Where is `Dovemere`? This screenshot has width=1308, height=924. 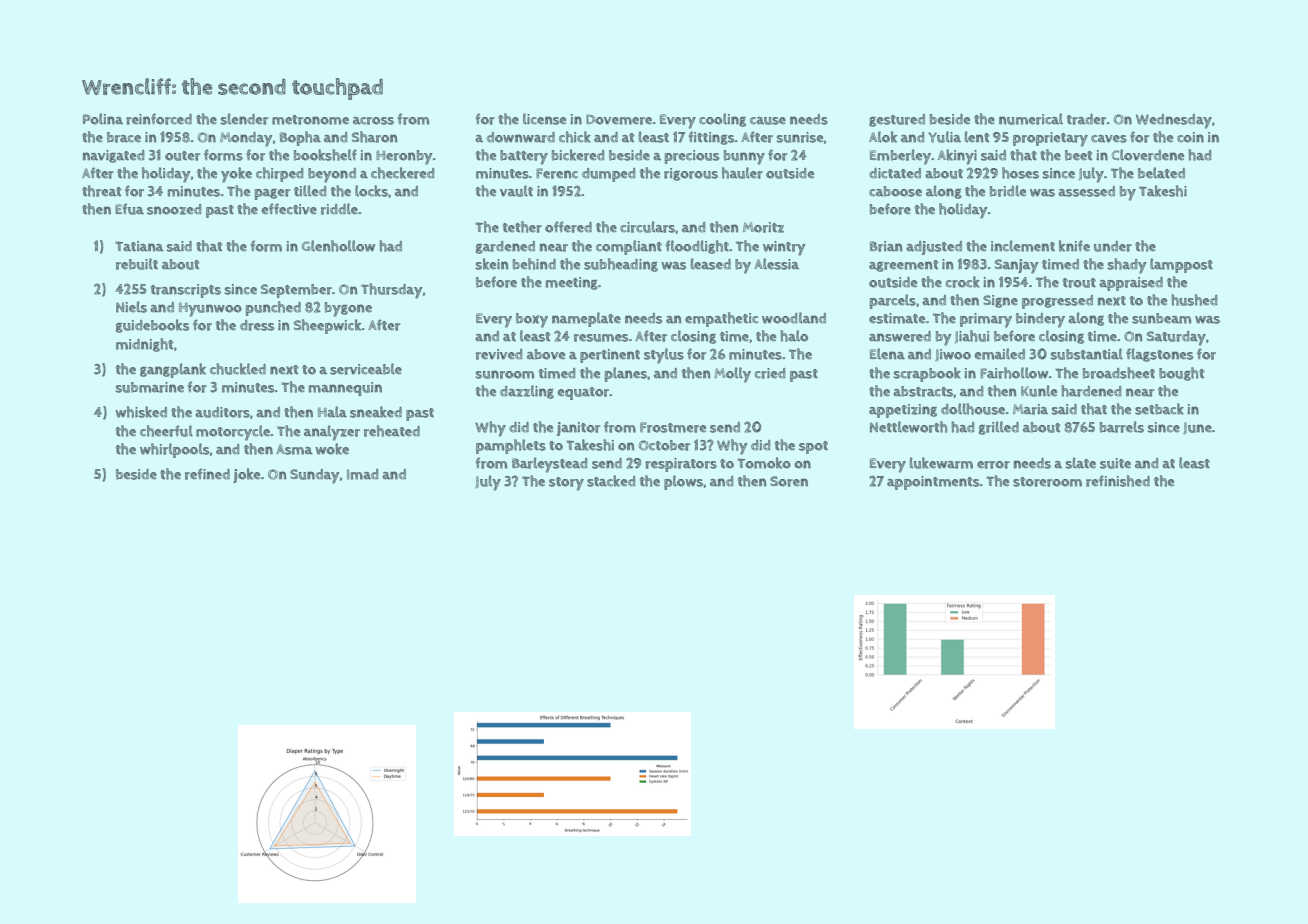
Dovemere is located at coordinates (619, 119).
